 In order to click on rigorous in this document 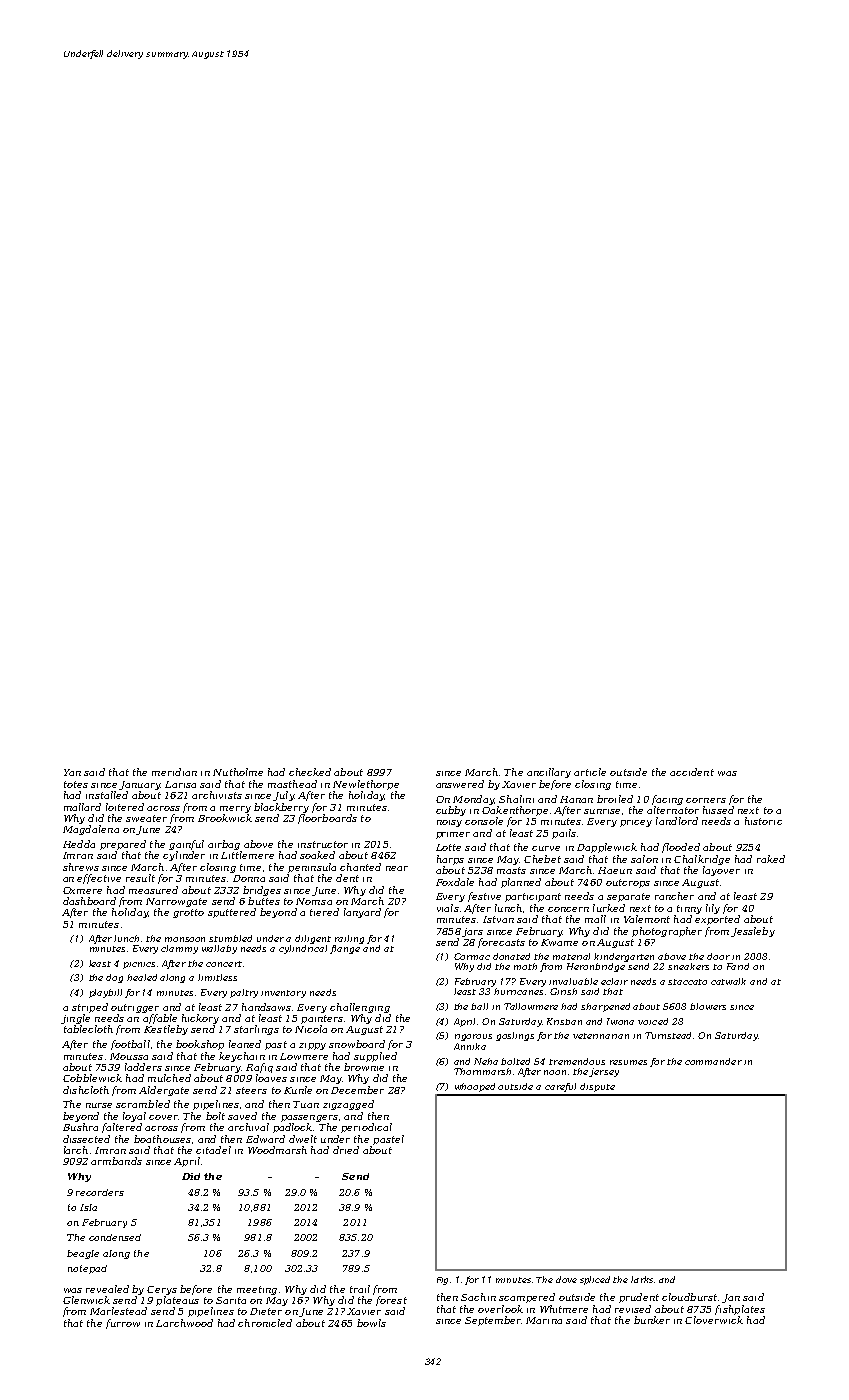, I will do `click(473, 1037)`.
